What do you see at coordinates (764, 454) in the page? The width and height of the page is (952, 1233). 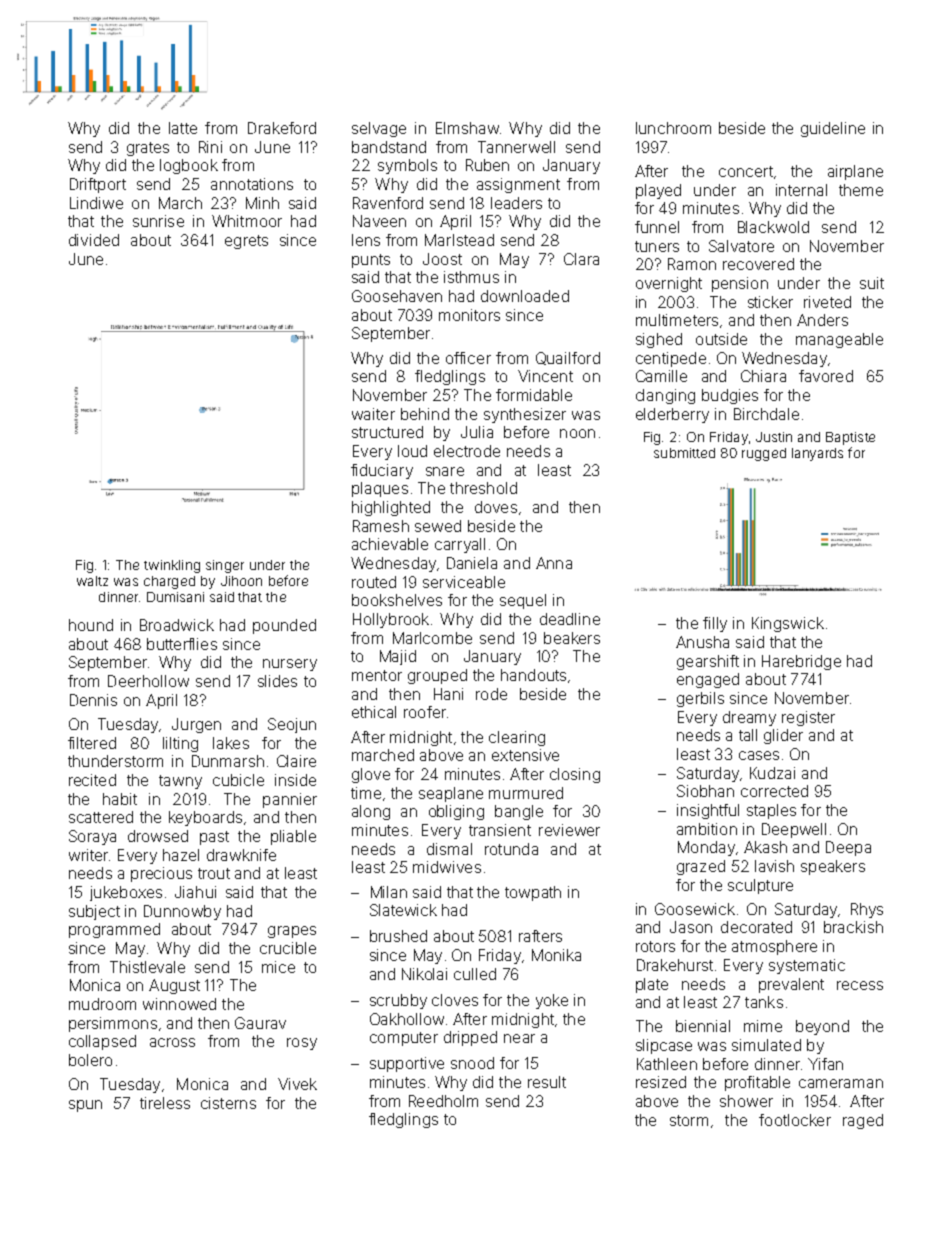 I see `rugged` at bounding box center [764, 454].
